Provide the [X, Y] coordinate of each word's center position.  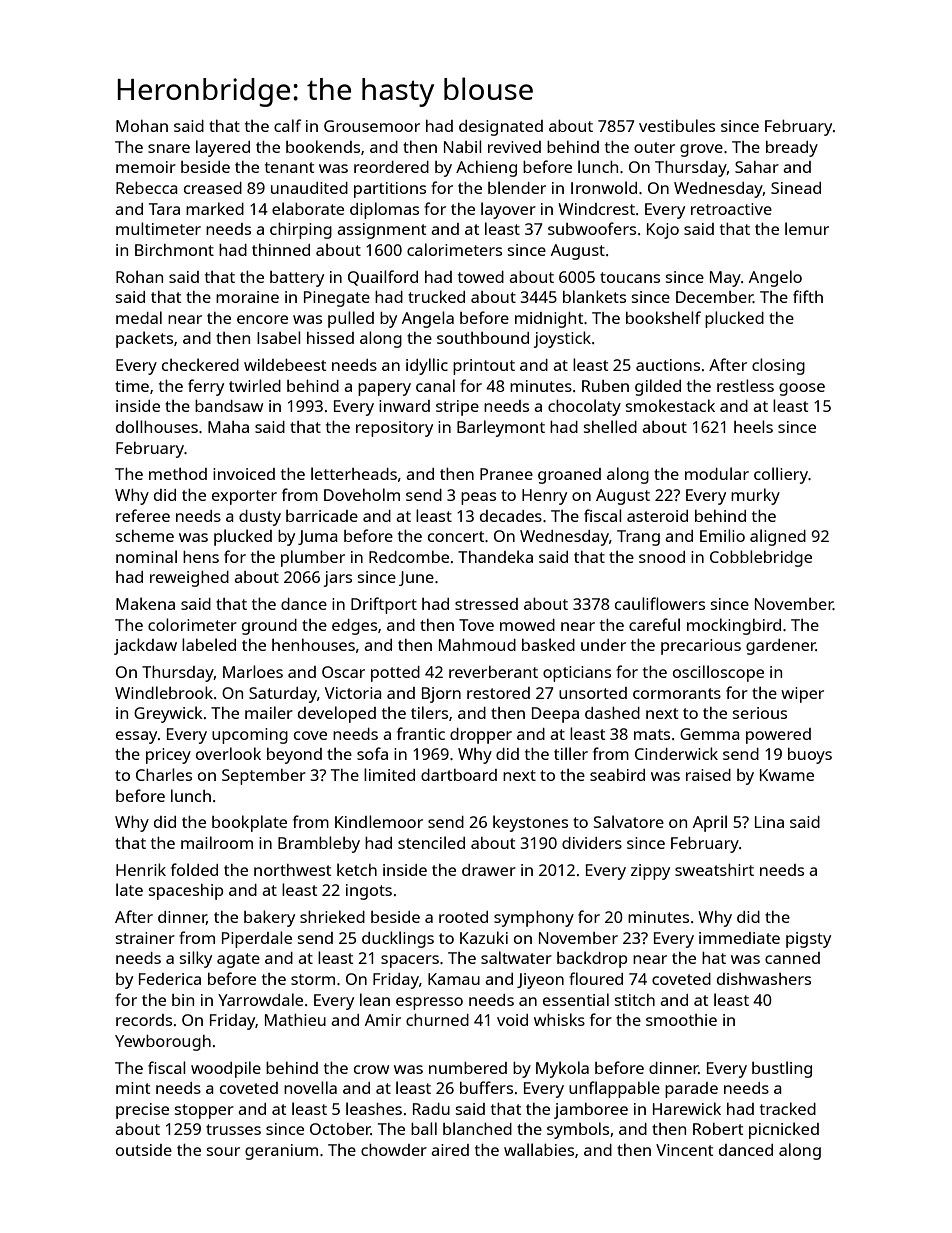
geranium [281, 1152]
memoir [146, 167]
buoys [810, 756]
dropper [481, 736]
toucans [630, 277]
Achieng [486, 169]
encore [262, 319]
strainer [145, 938]
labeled [209, 644]
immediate [739, 938]
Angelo [775, 278]
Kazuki [484, 937]
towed [481, 277]
